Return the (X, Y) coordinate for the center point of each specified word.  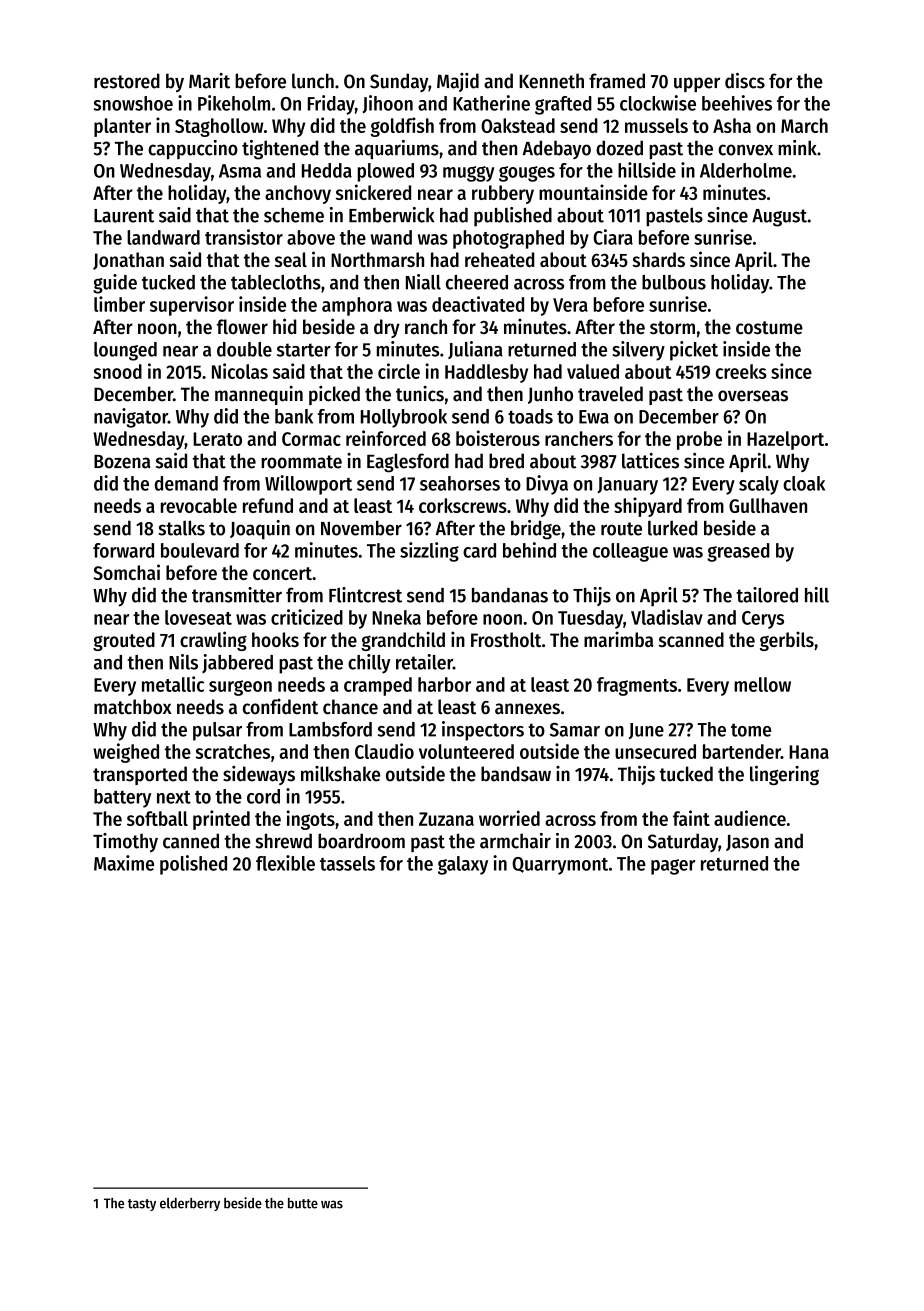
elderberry (190, 1204)
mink (797, 147)
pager (673, 867)
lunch (313, 81)
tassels (347, 863)
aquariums (397, 150)
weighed (126, 753)
